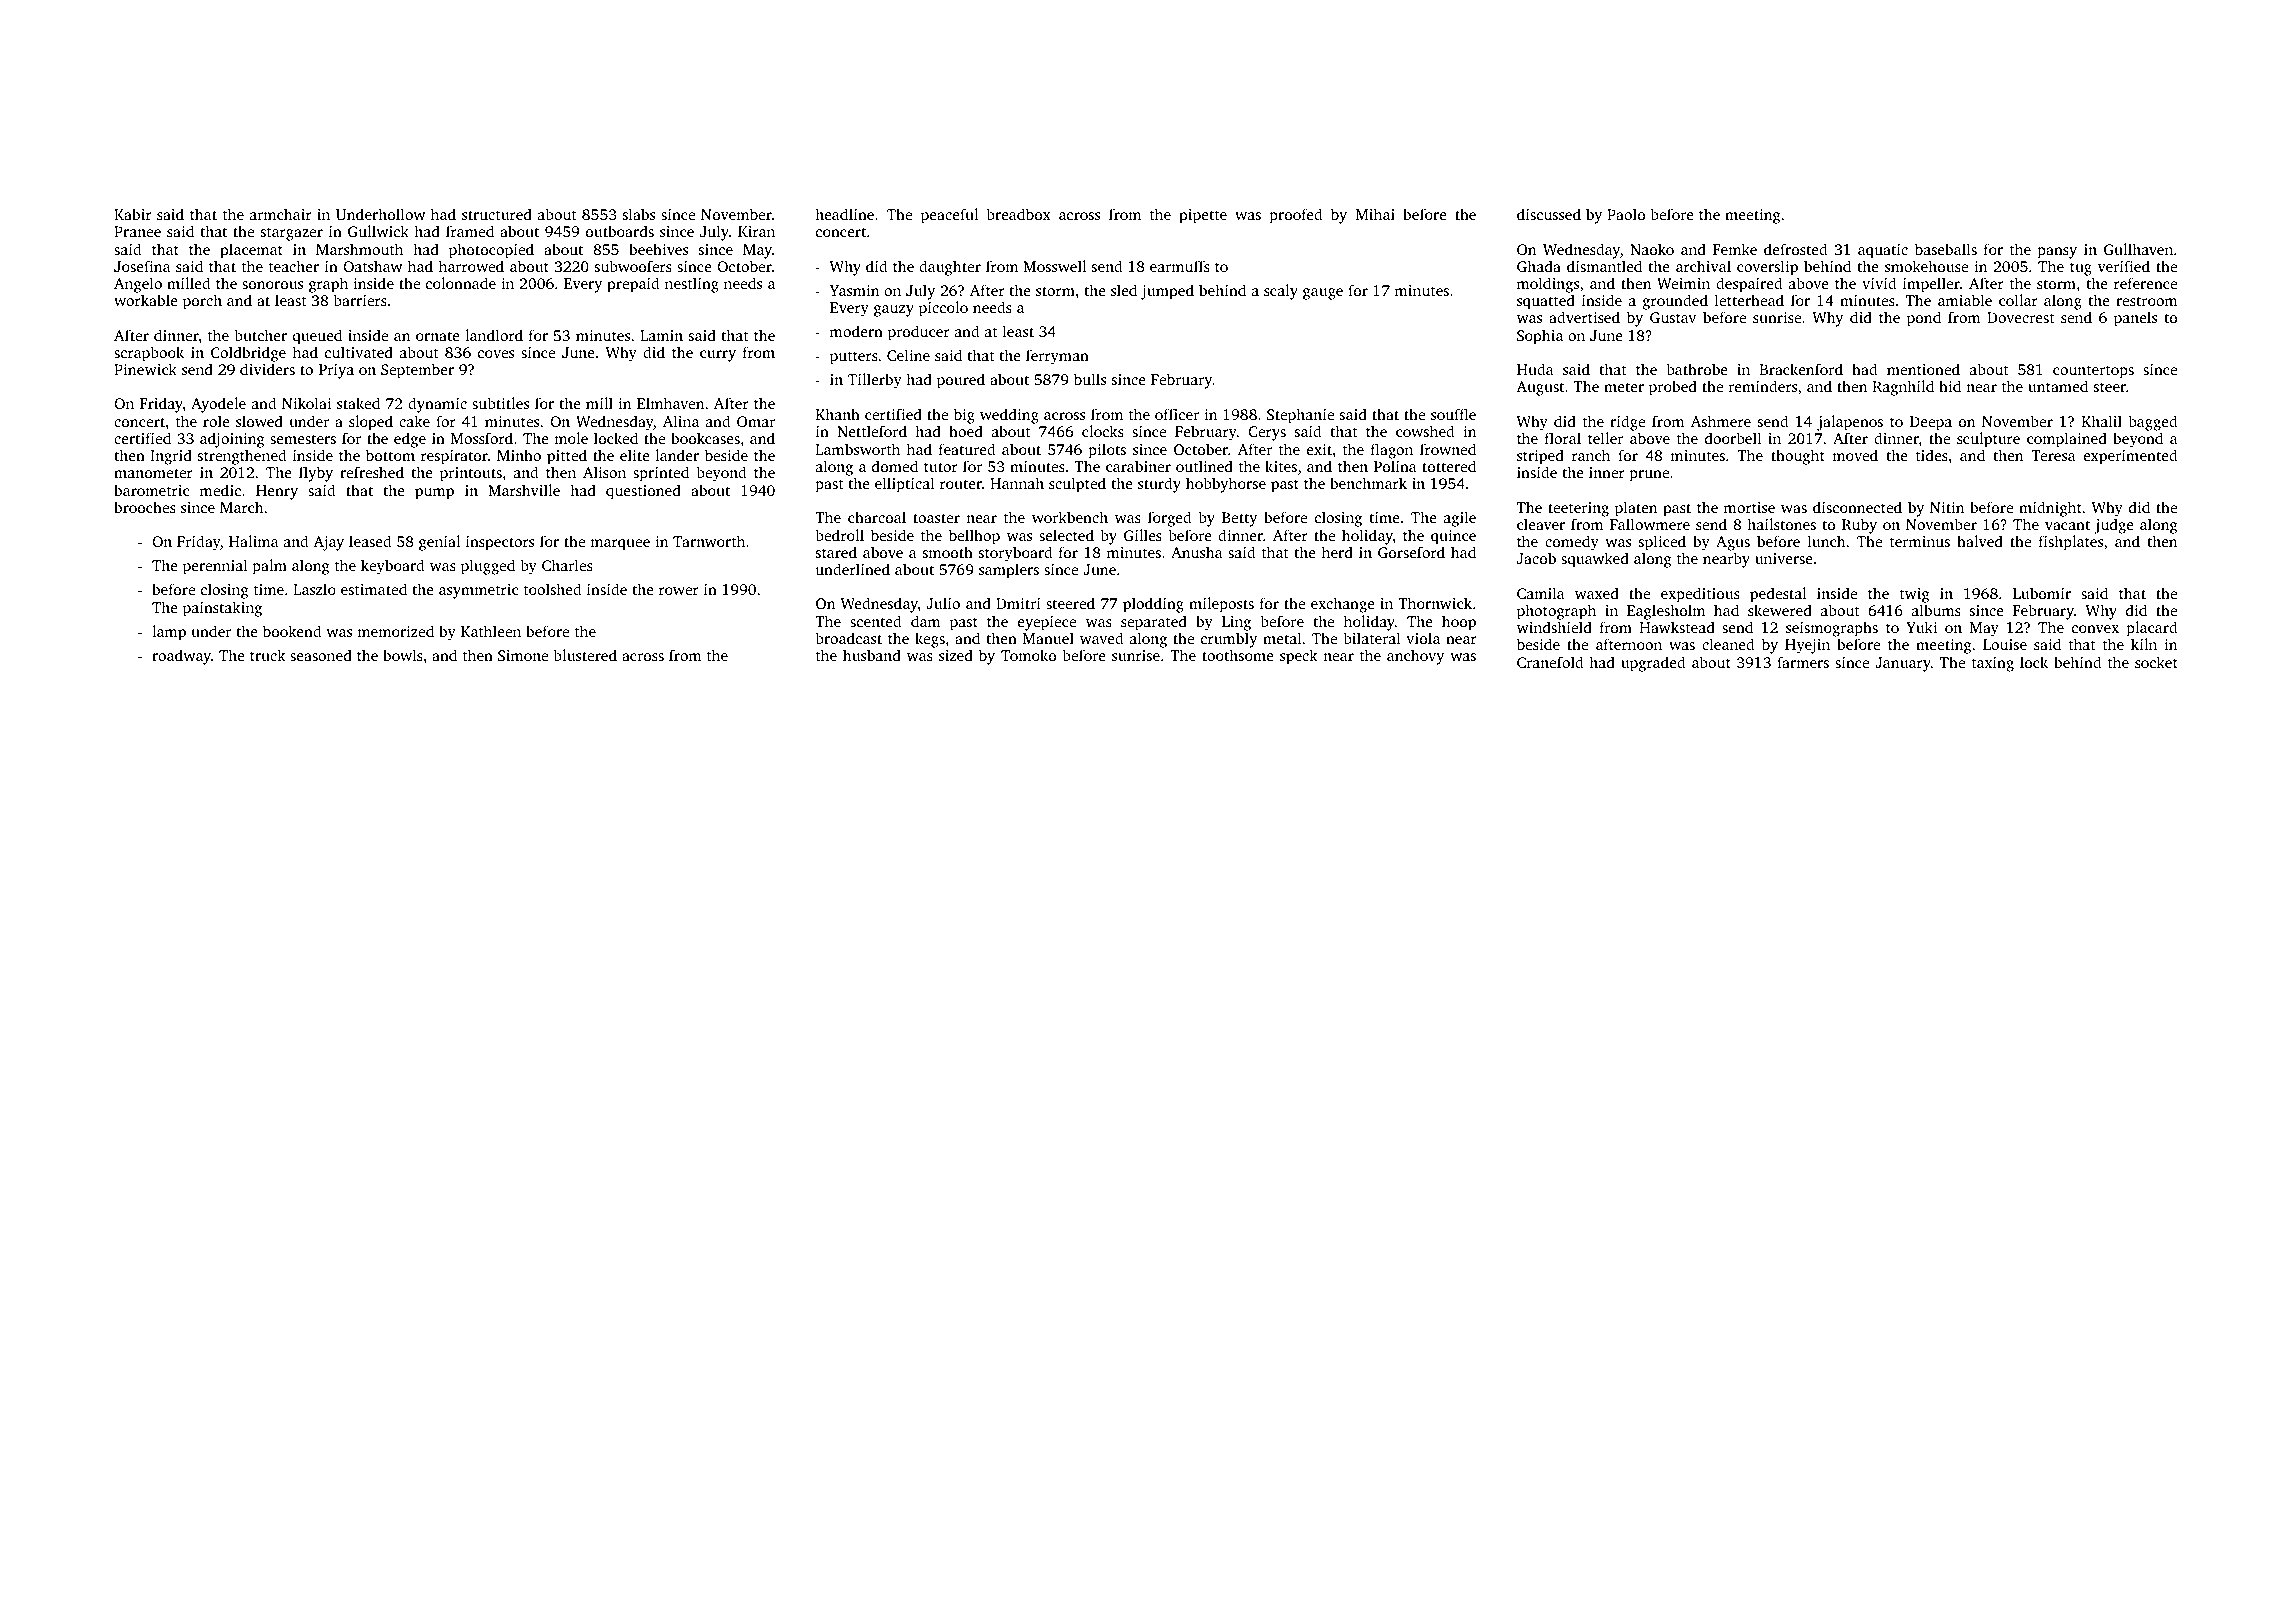  I want to click on Hyejin, so click(1807, 646).
